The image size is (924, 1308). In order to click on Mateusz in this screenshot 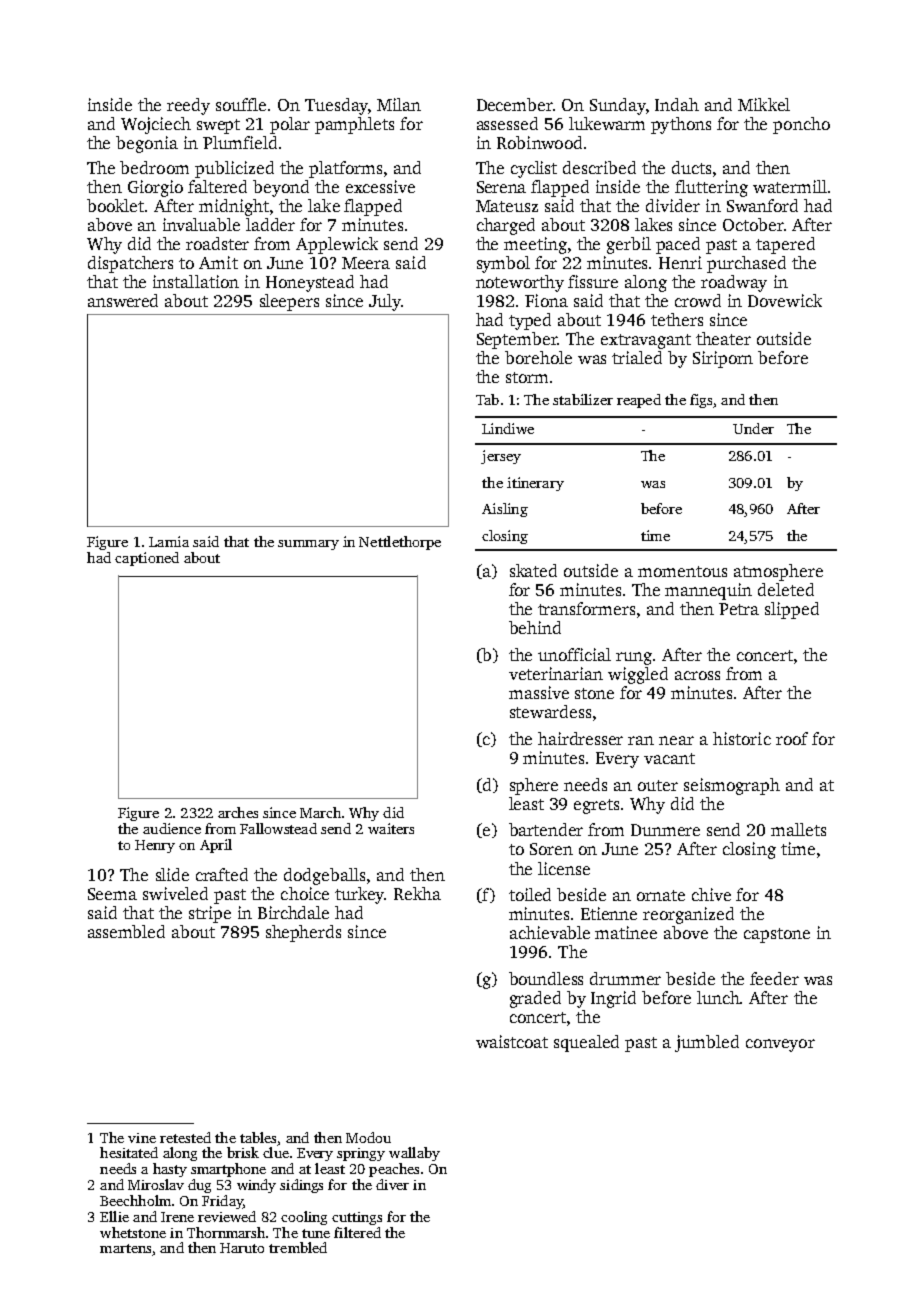, I will do `click(507, 206)`.
